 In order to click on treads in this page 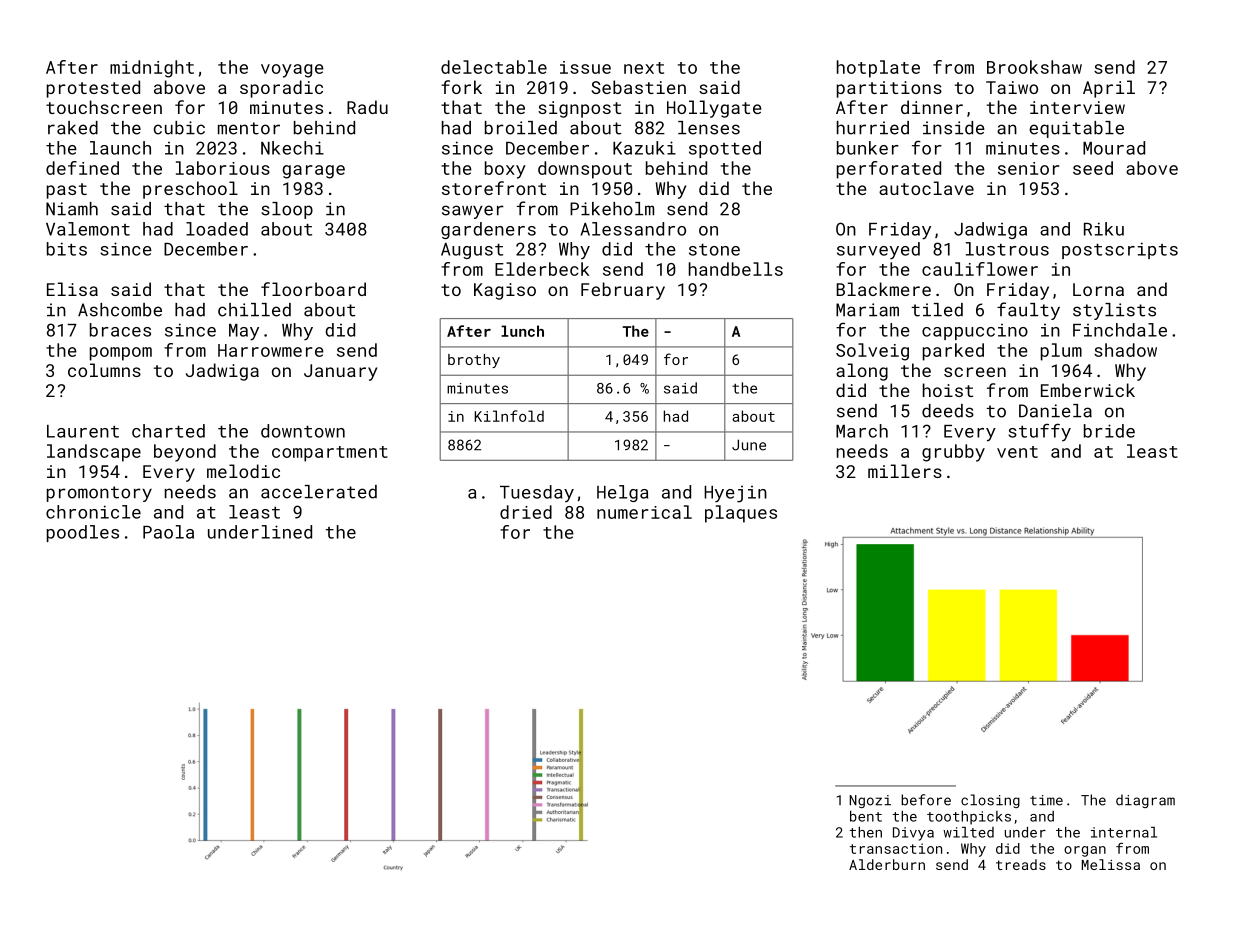, I will do `click(1021, 864)`.
